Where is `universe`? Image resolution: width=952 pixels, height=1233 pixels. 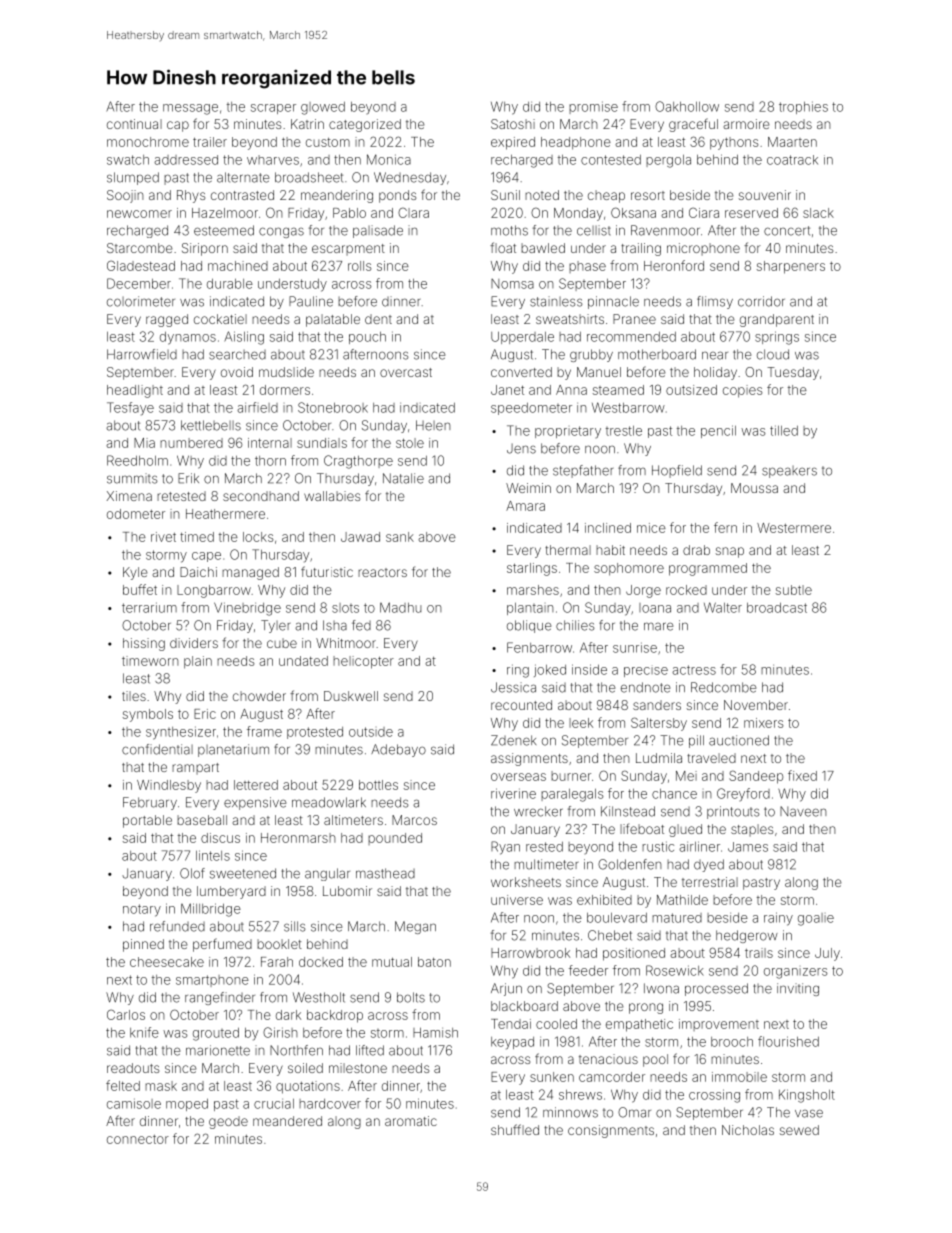
universe is located at coordinates (517, 900).
